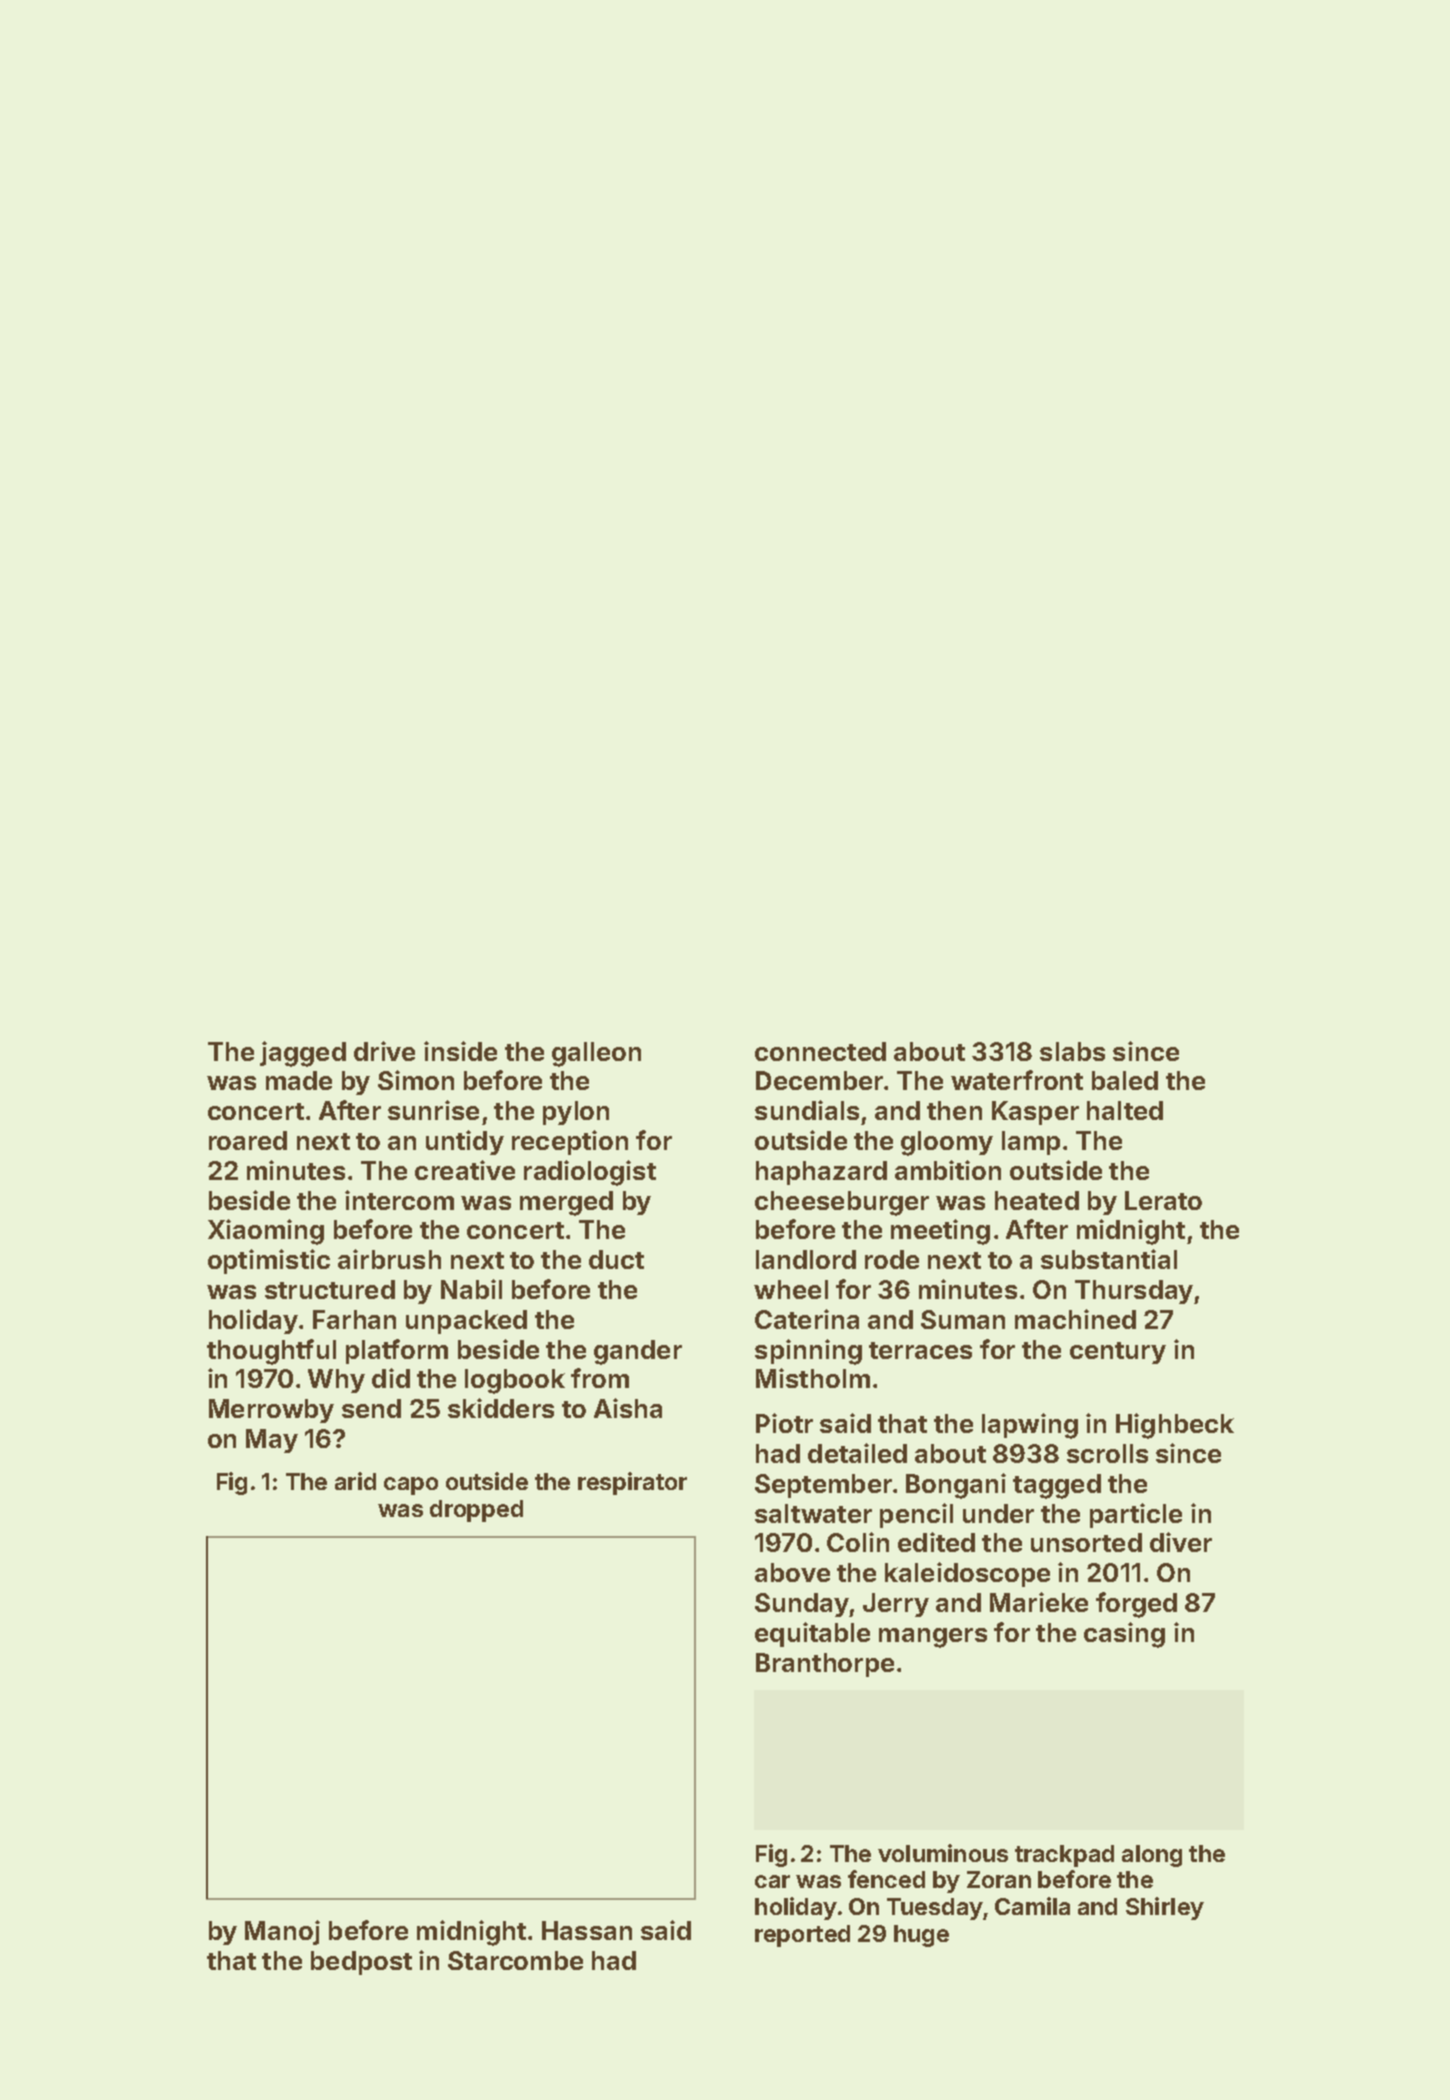 This document has width=1450, height=2100. Describe the element at coordinates (282, 1932) in the document. I see `Manoj` at that location.
